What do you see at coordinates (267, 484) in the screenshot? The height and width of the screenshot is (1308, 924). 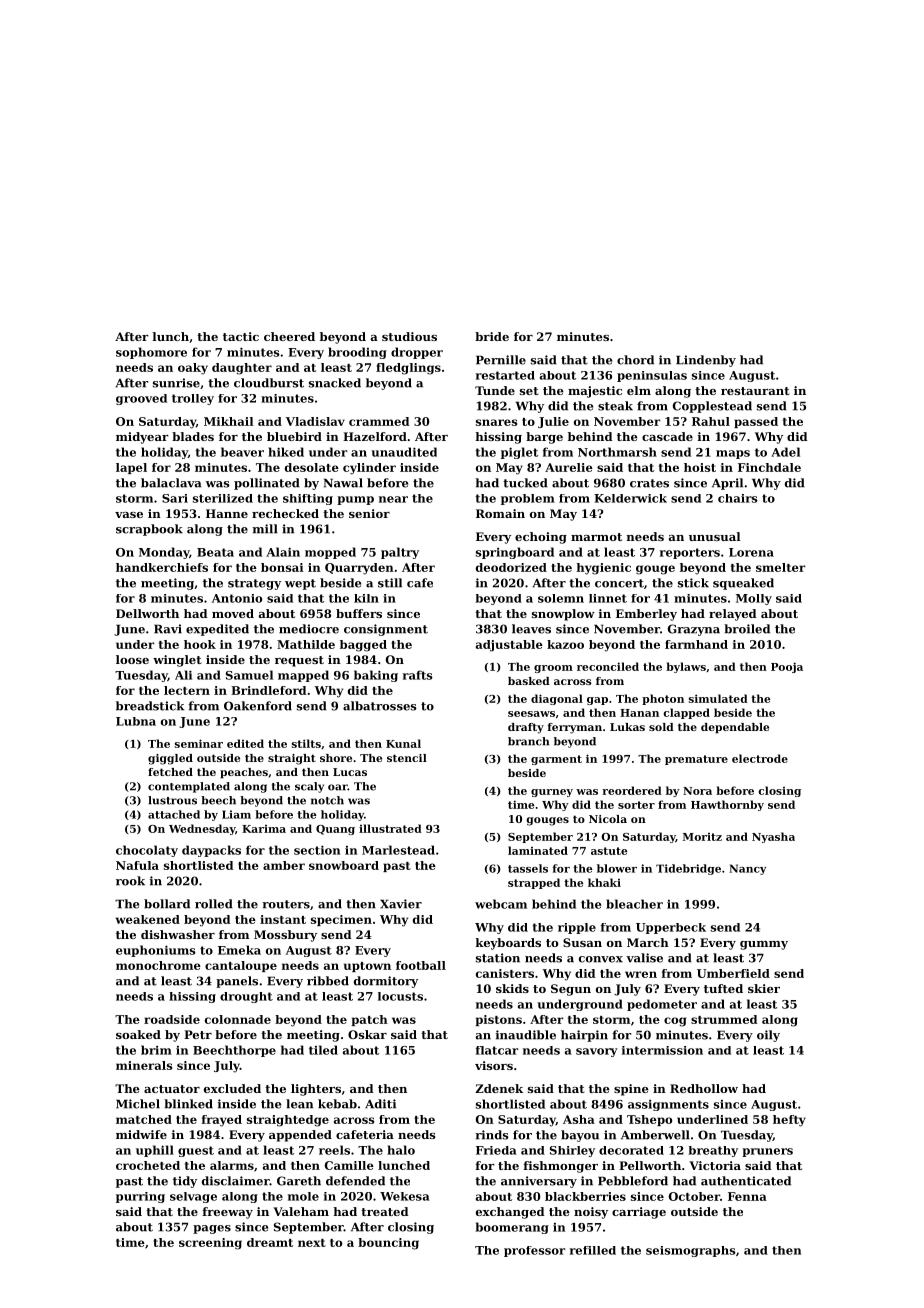 I see `pollinated` at bounding box center [267, 484].
